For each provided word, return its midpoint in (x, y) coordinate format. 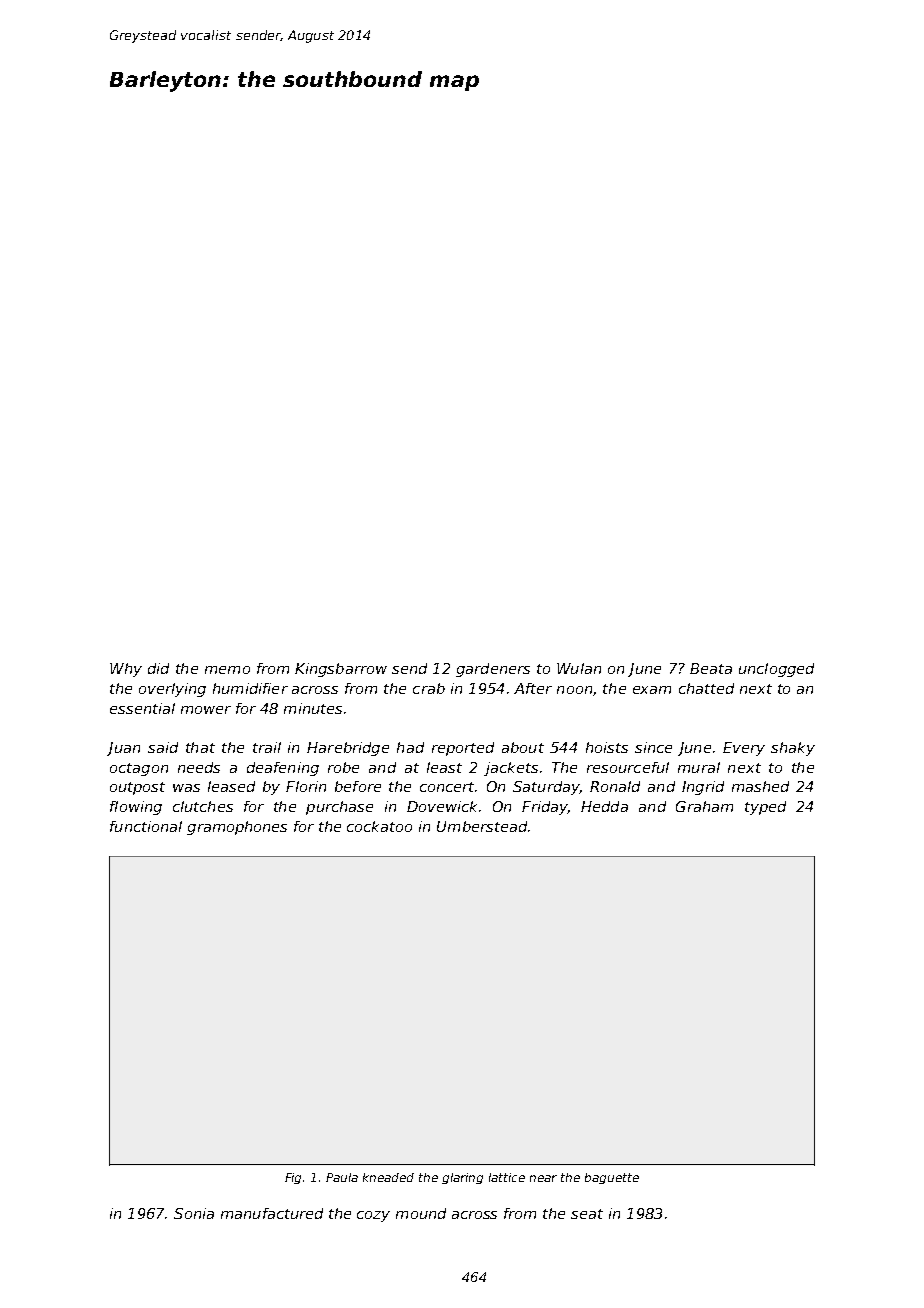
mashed (760, 786)
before (358, 786)
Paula (342, 1177)
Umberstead (482, 826)
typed (765, 808)
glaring (462, 1178)
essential (142, 708)
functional (146, 826)
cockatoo (379, 826)
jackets (511, 769)
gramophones (237, 828)
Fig (293, 1178)
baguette (612, 1178)
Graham (704, 806)
